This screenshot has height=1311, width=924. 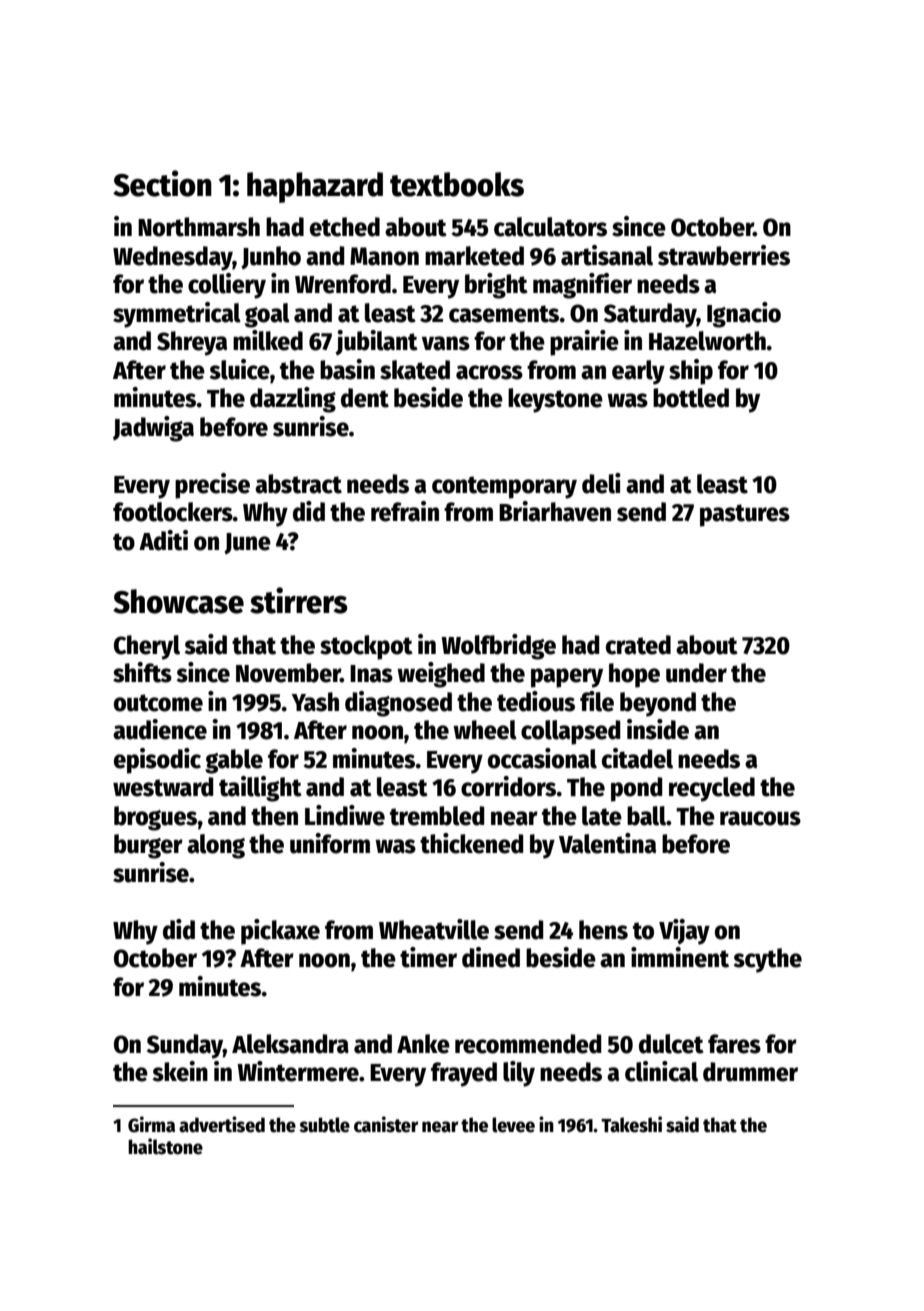 What do you see at coordinates (405, 511) in the screenshot?
I see `refrain` at bounding box center [405, 511].
